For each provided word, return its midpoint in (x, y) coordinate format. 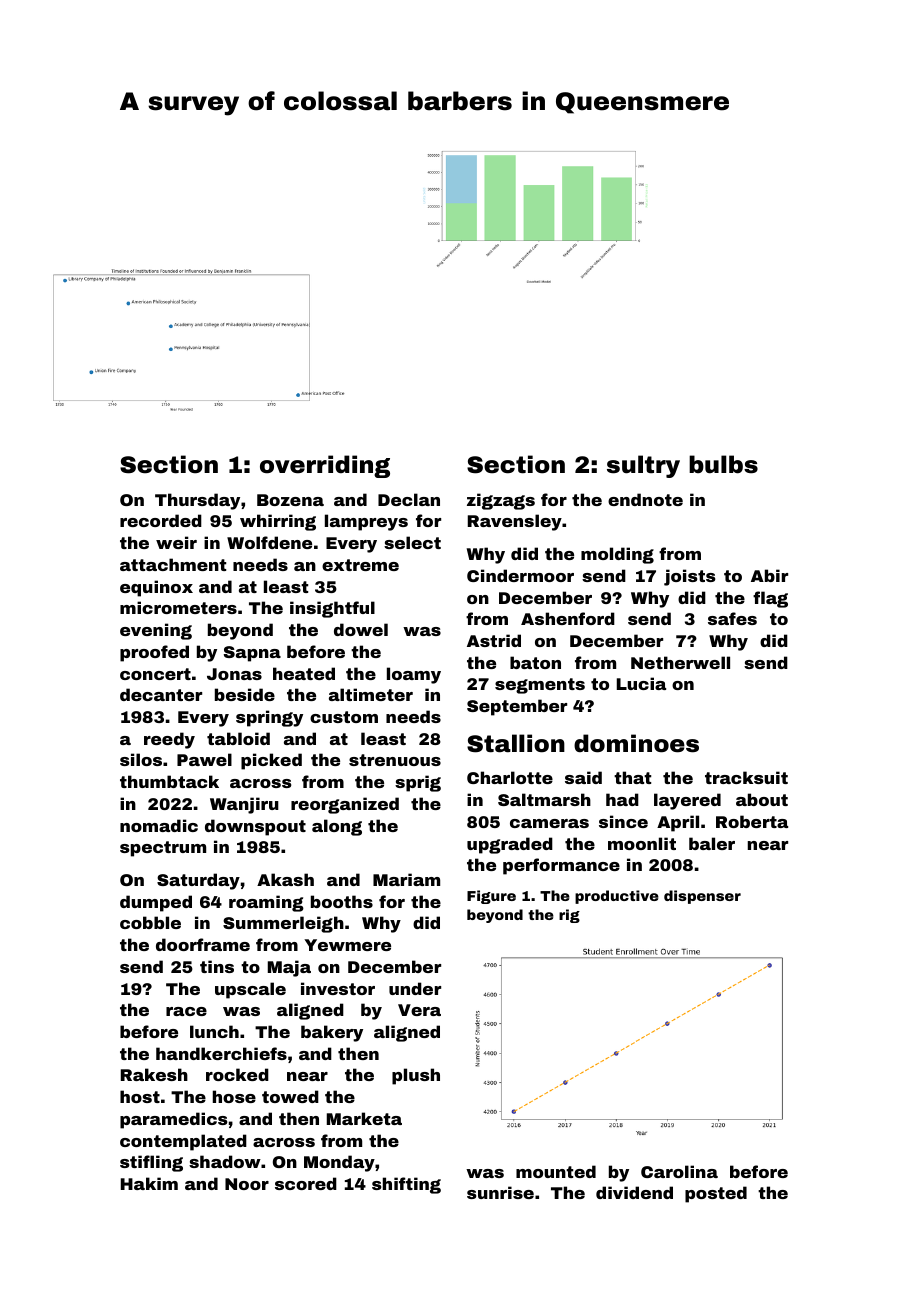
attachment (173, 564)
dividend (634, 1192)
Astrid (494, 640)
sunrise (500, 1192)
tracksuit (746, 777)
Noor (247, 1184)
